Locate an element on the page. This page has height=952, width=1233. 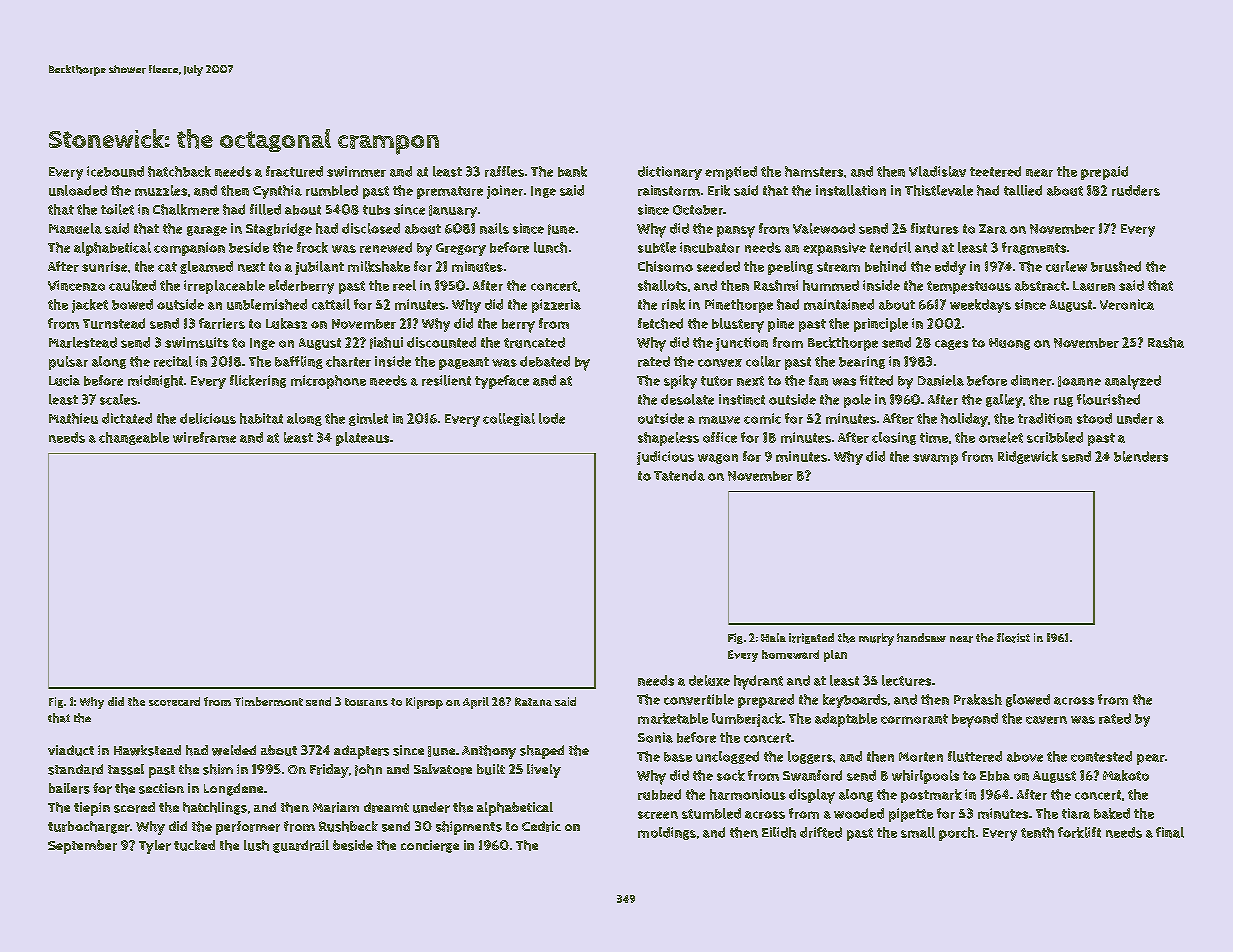
swamp is located at coordinates (935, 459).
